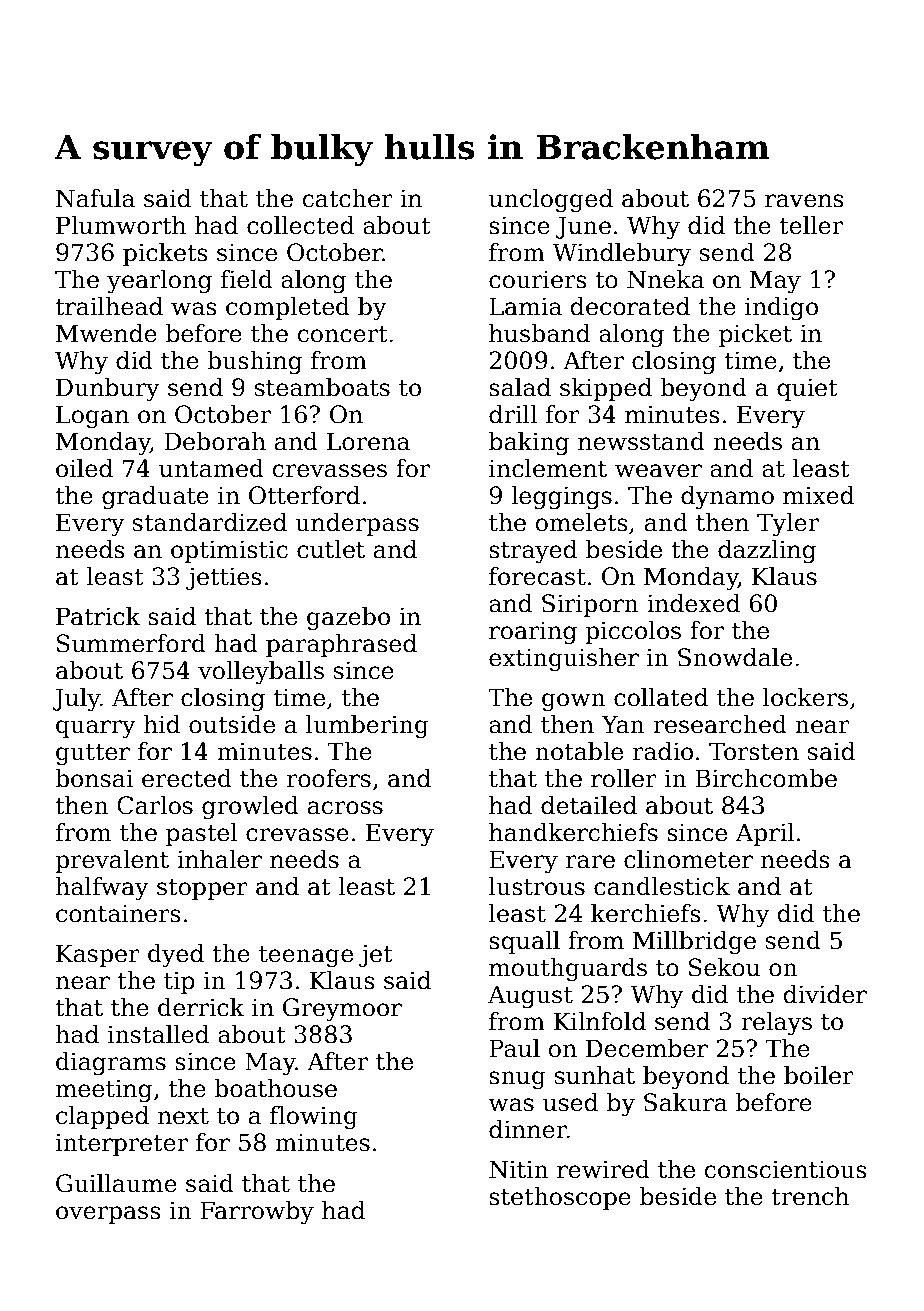 Image resolution: width=924 pixels, height=1311 pixels. Describe the element at coordinates (247, 279) in the document. I see `field` at that location.
